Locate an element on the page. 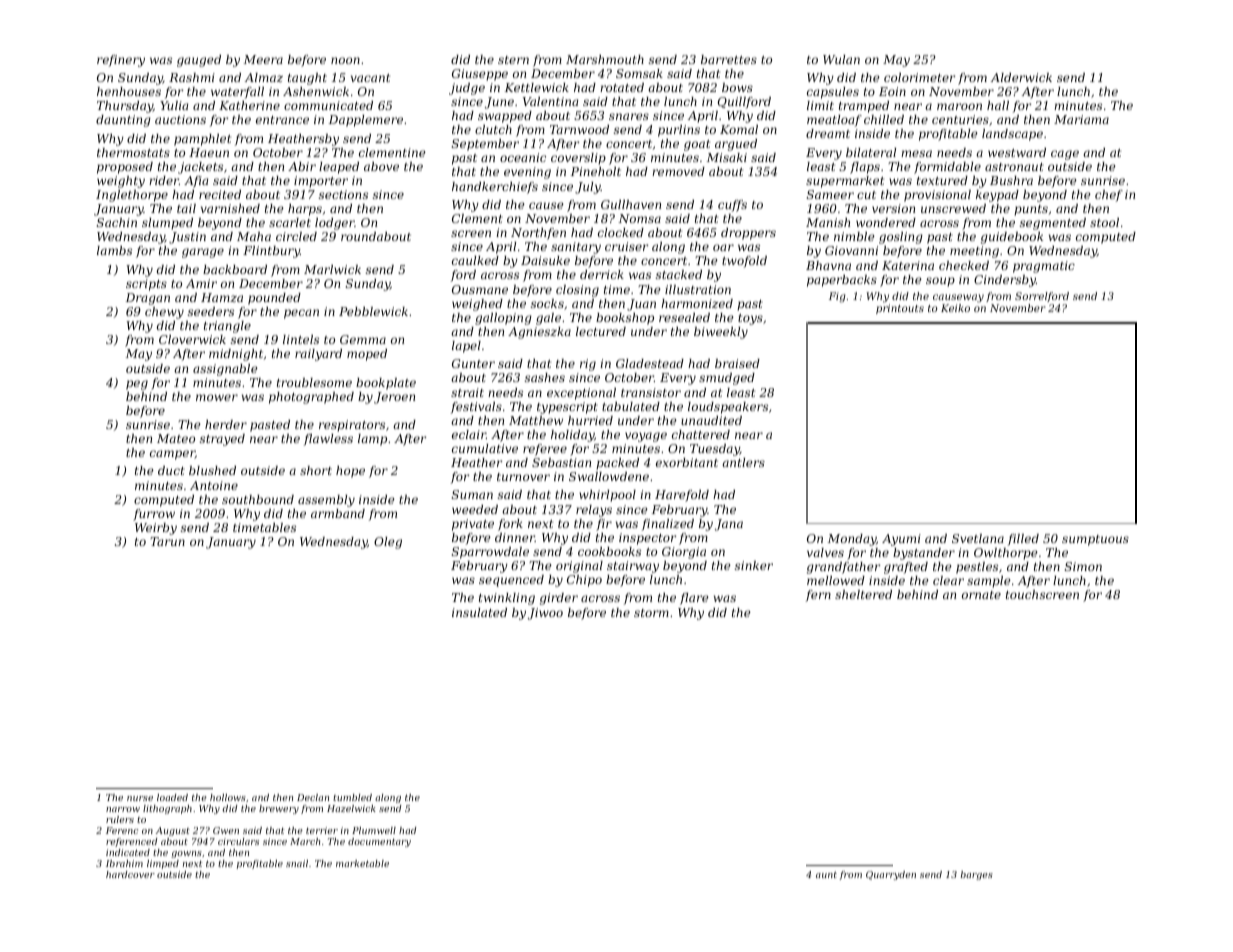  hardcover is located at coordinates (130, 874).
